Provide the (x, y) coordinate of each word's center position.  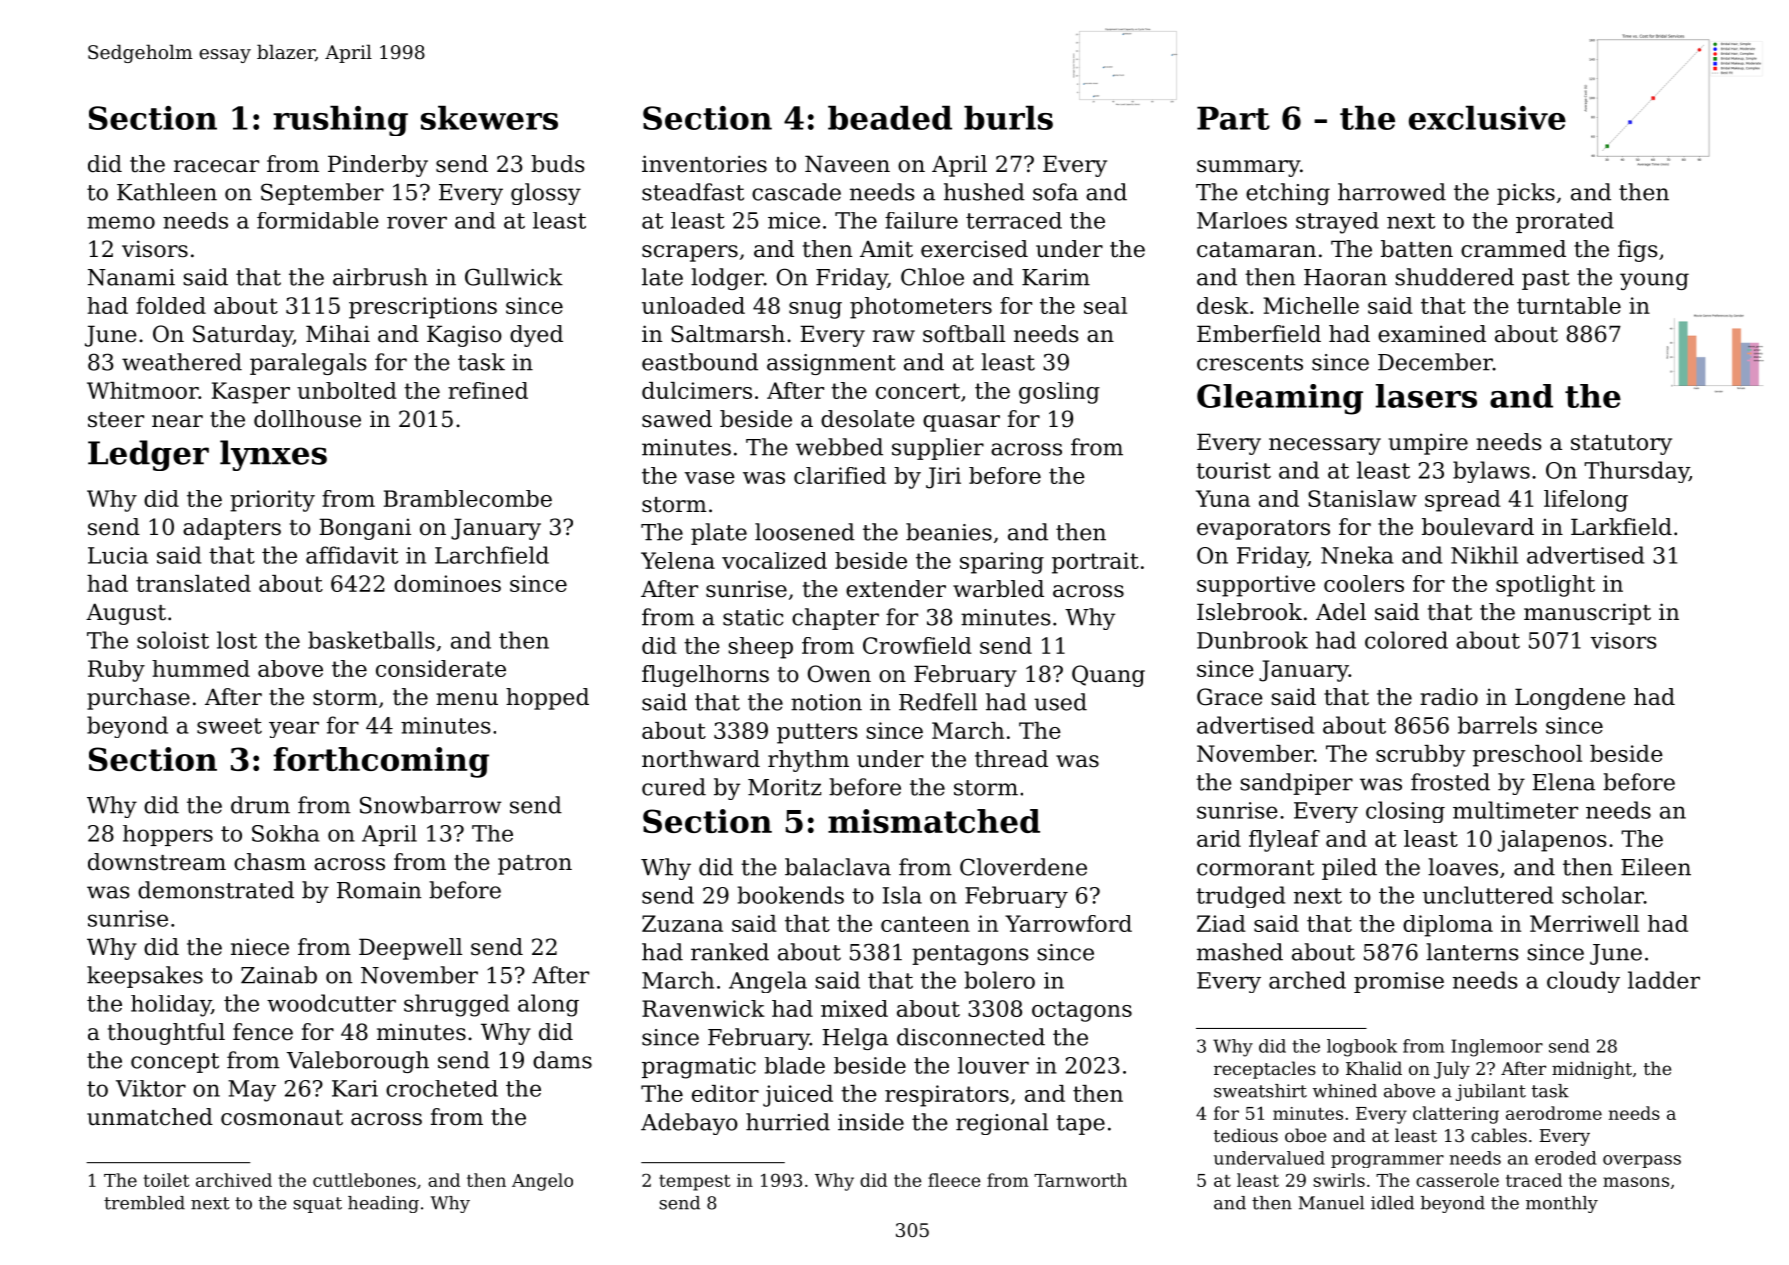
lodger (727, 279)
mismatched (934, 821)
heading (383, 1204)
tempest (694, 1183)
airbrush (380, 277)
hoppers (168, 835)
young (1654, 281)
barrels (1497, 725)
